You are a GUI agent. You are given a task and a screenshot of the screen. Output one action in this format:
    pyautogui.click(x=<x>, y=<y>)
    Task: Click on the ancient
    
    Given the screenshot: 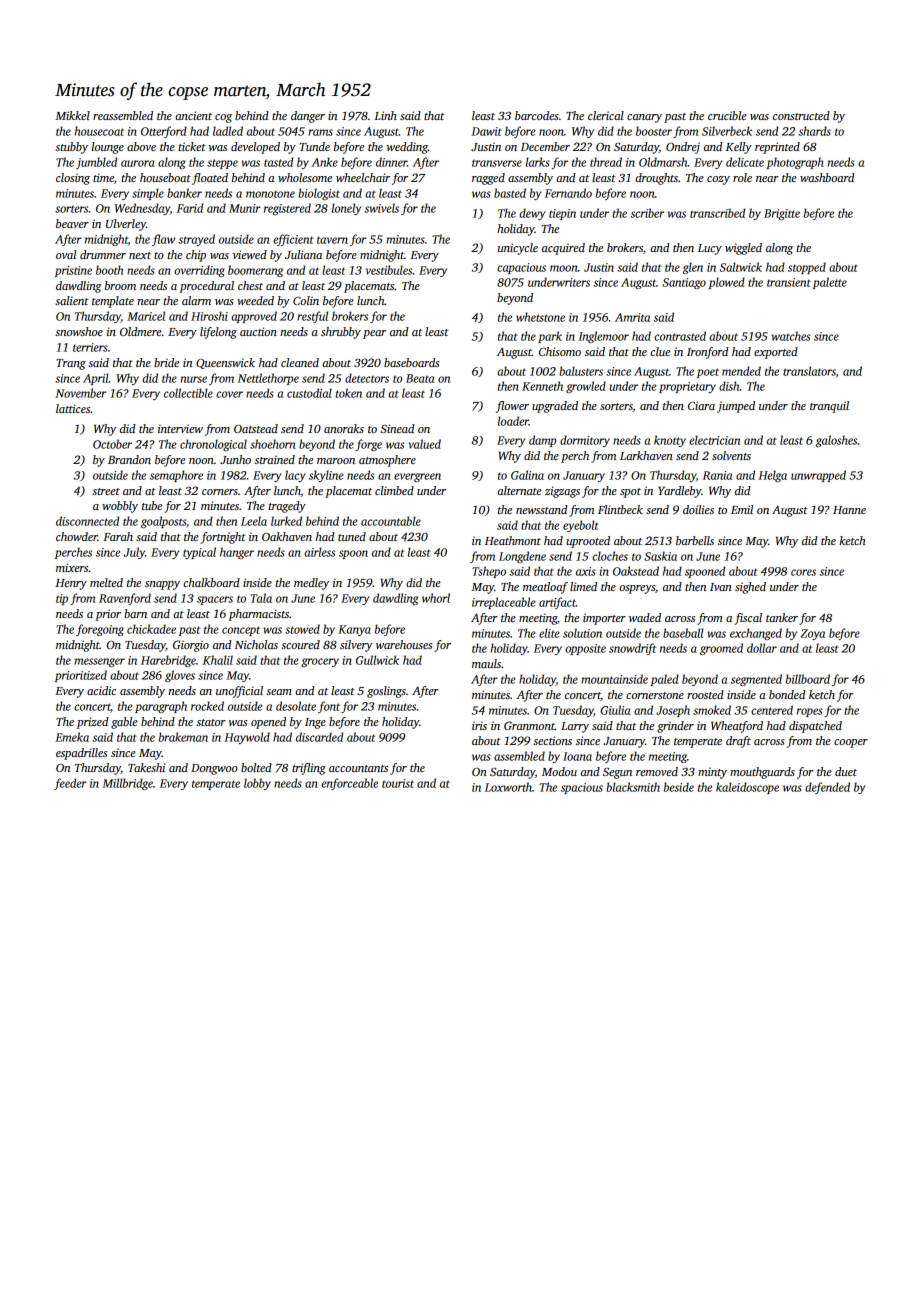 What is the action you would take?
    pyautogui.click(x=193, y=115)
